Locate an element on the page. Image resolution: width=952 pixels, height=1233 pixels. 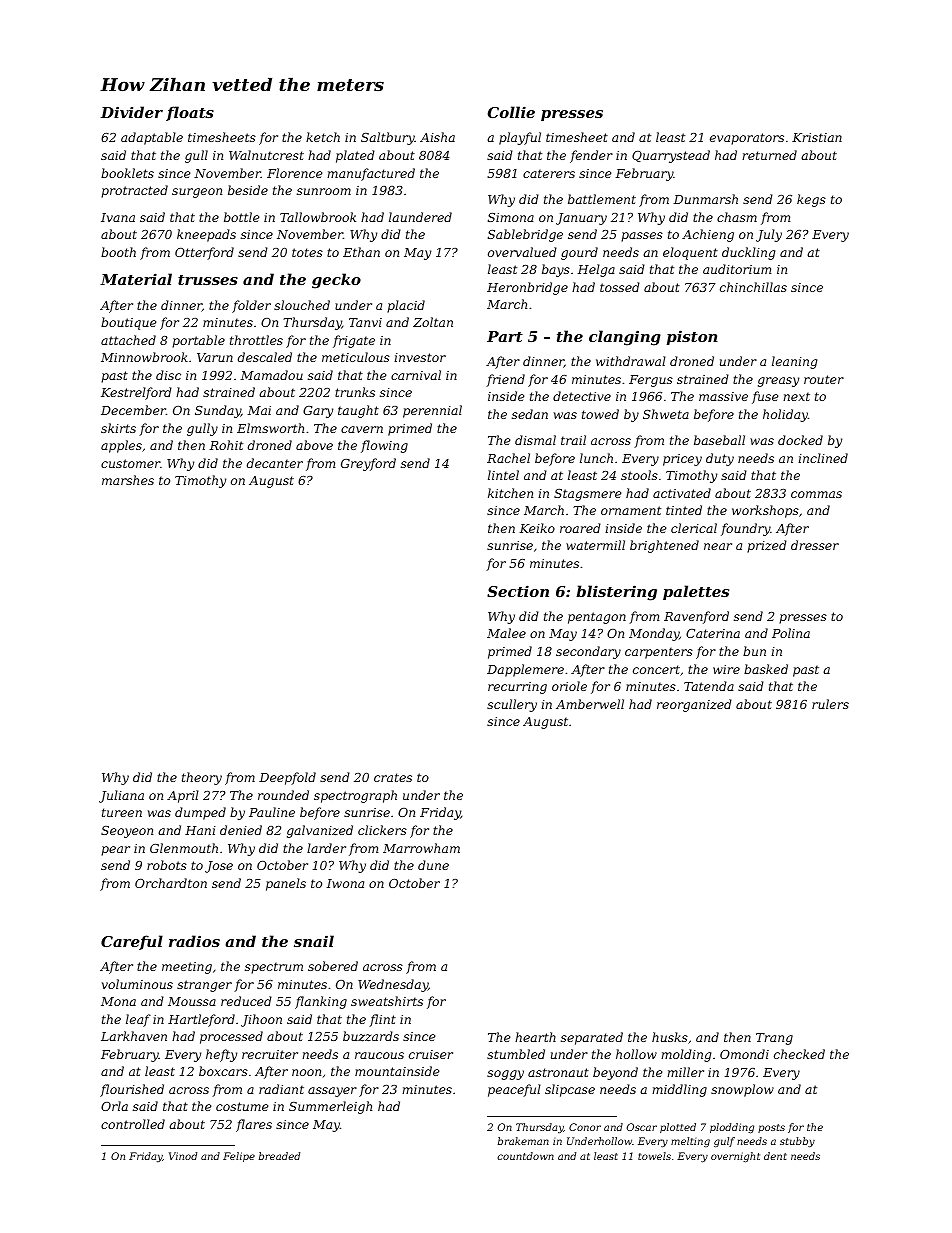
Deepfold is located at coordinates (287, 778).
